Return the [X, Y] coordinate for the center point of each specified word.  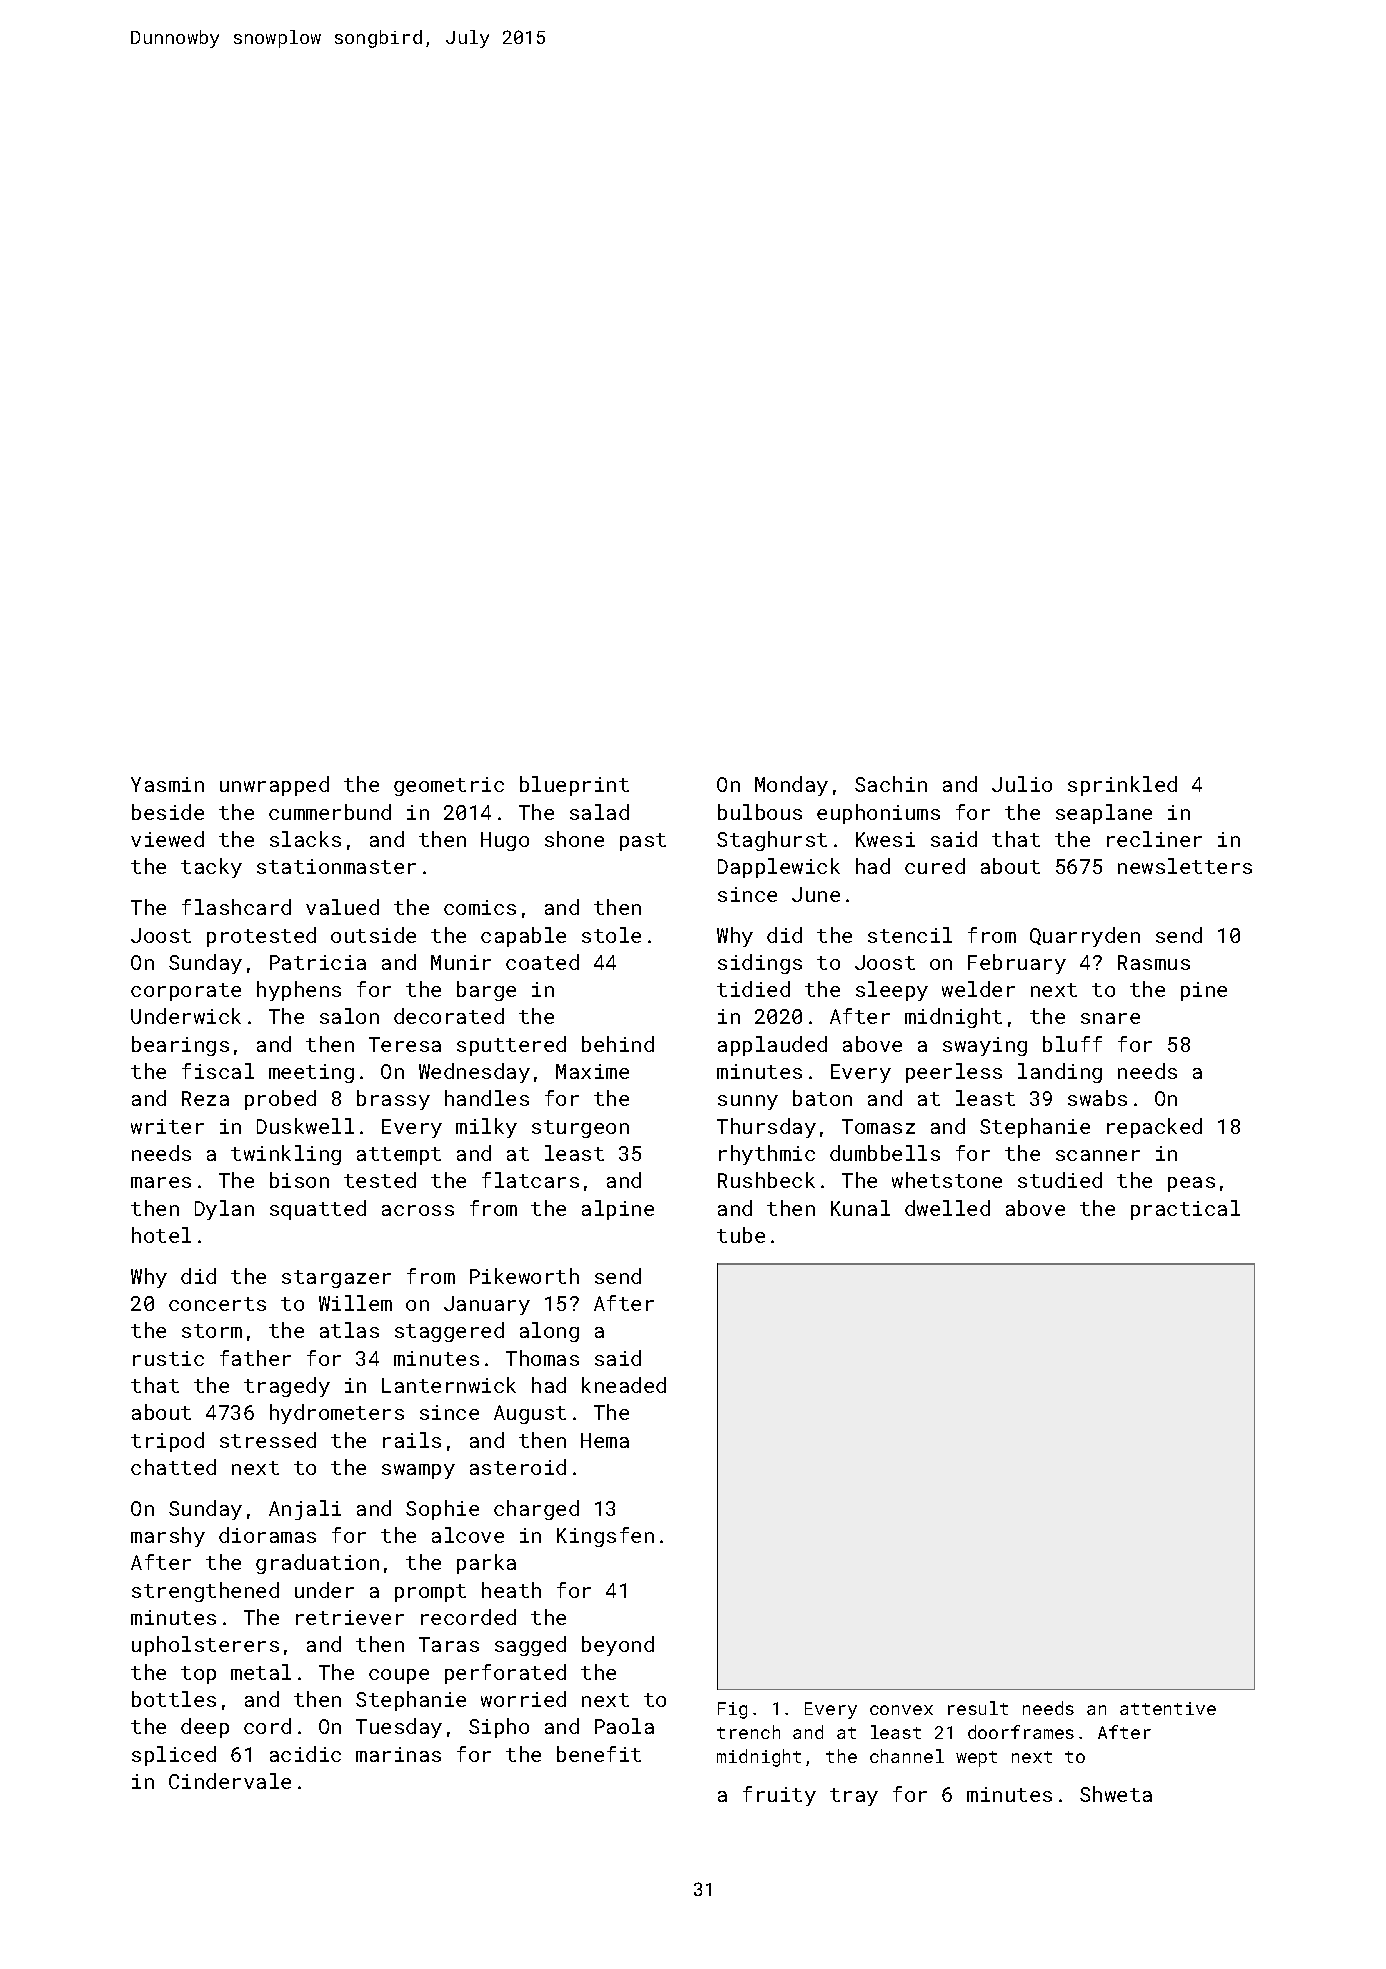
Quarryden [1085, 937]
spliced [174, 1756]
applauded [772, 1046]
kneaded [624, 1385]
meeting [311, 1073]
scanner [1098, 1155]
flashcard [236, 907]
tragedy [287, 1387]
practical [1185, 1210]
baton [822, 1098]
